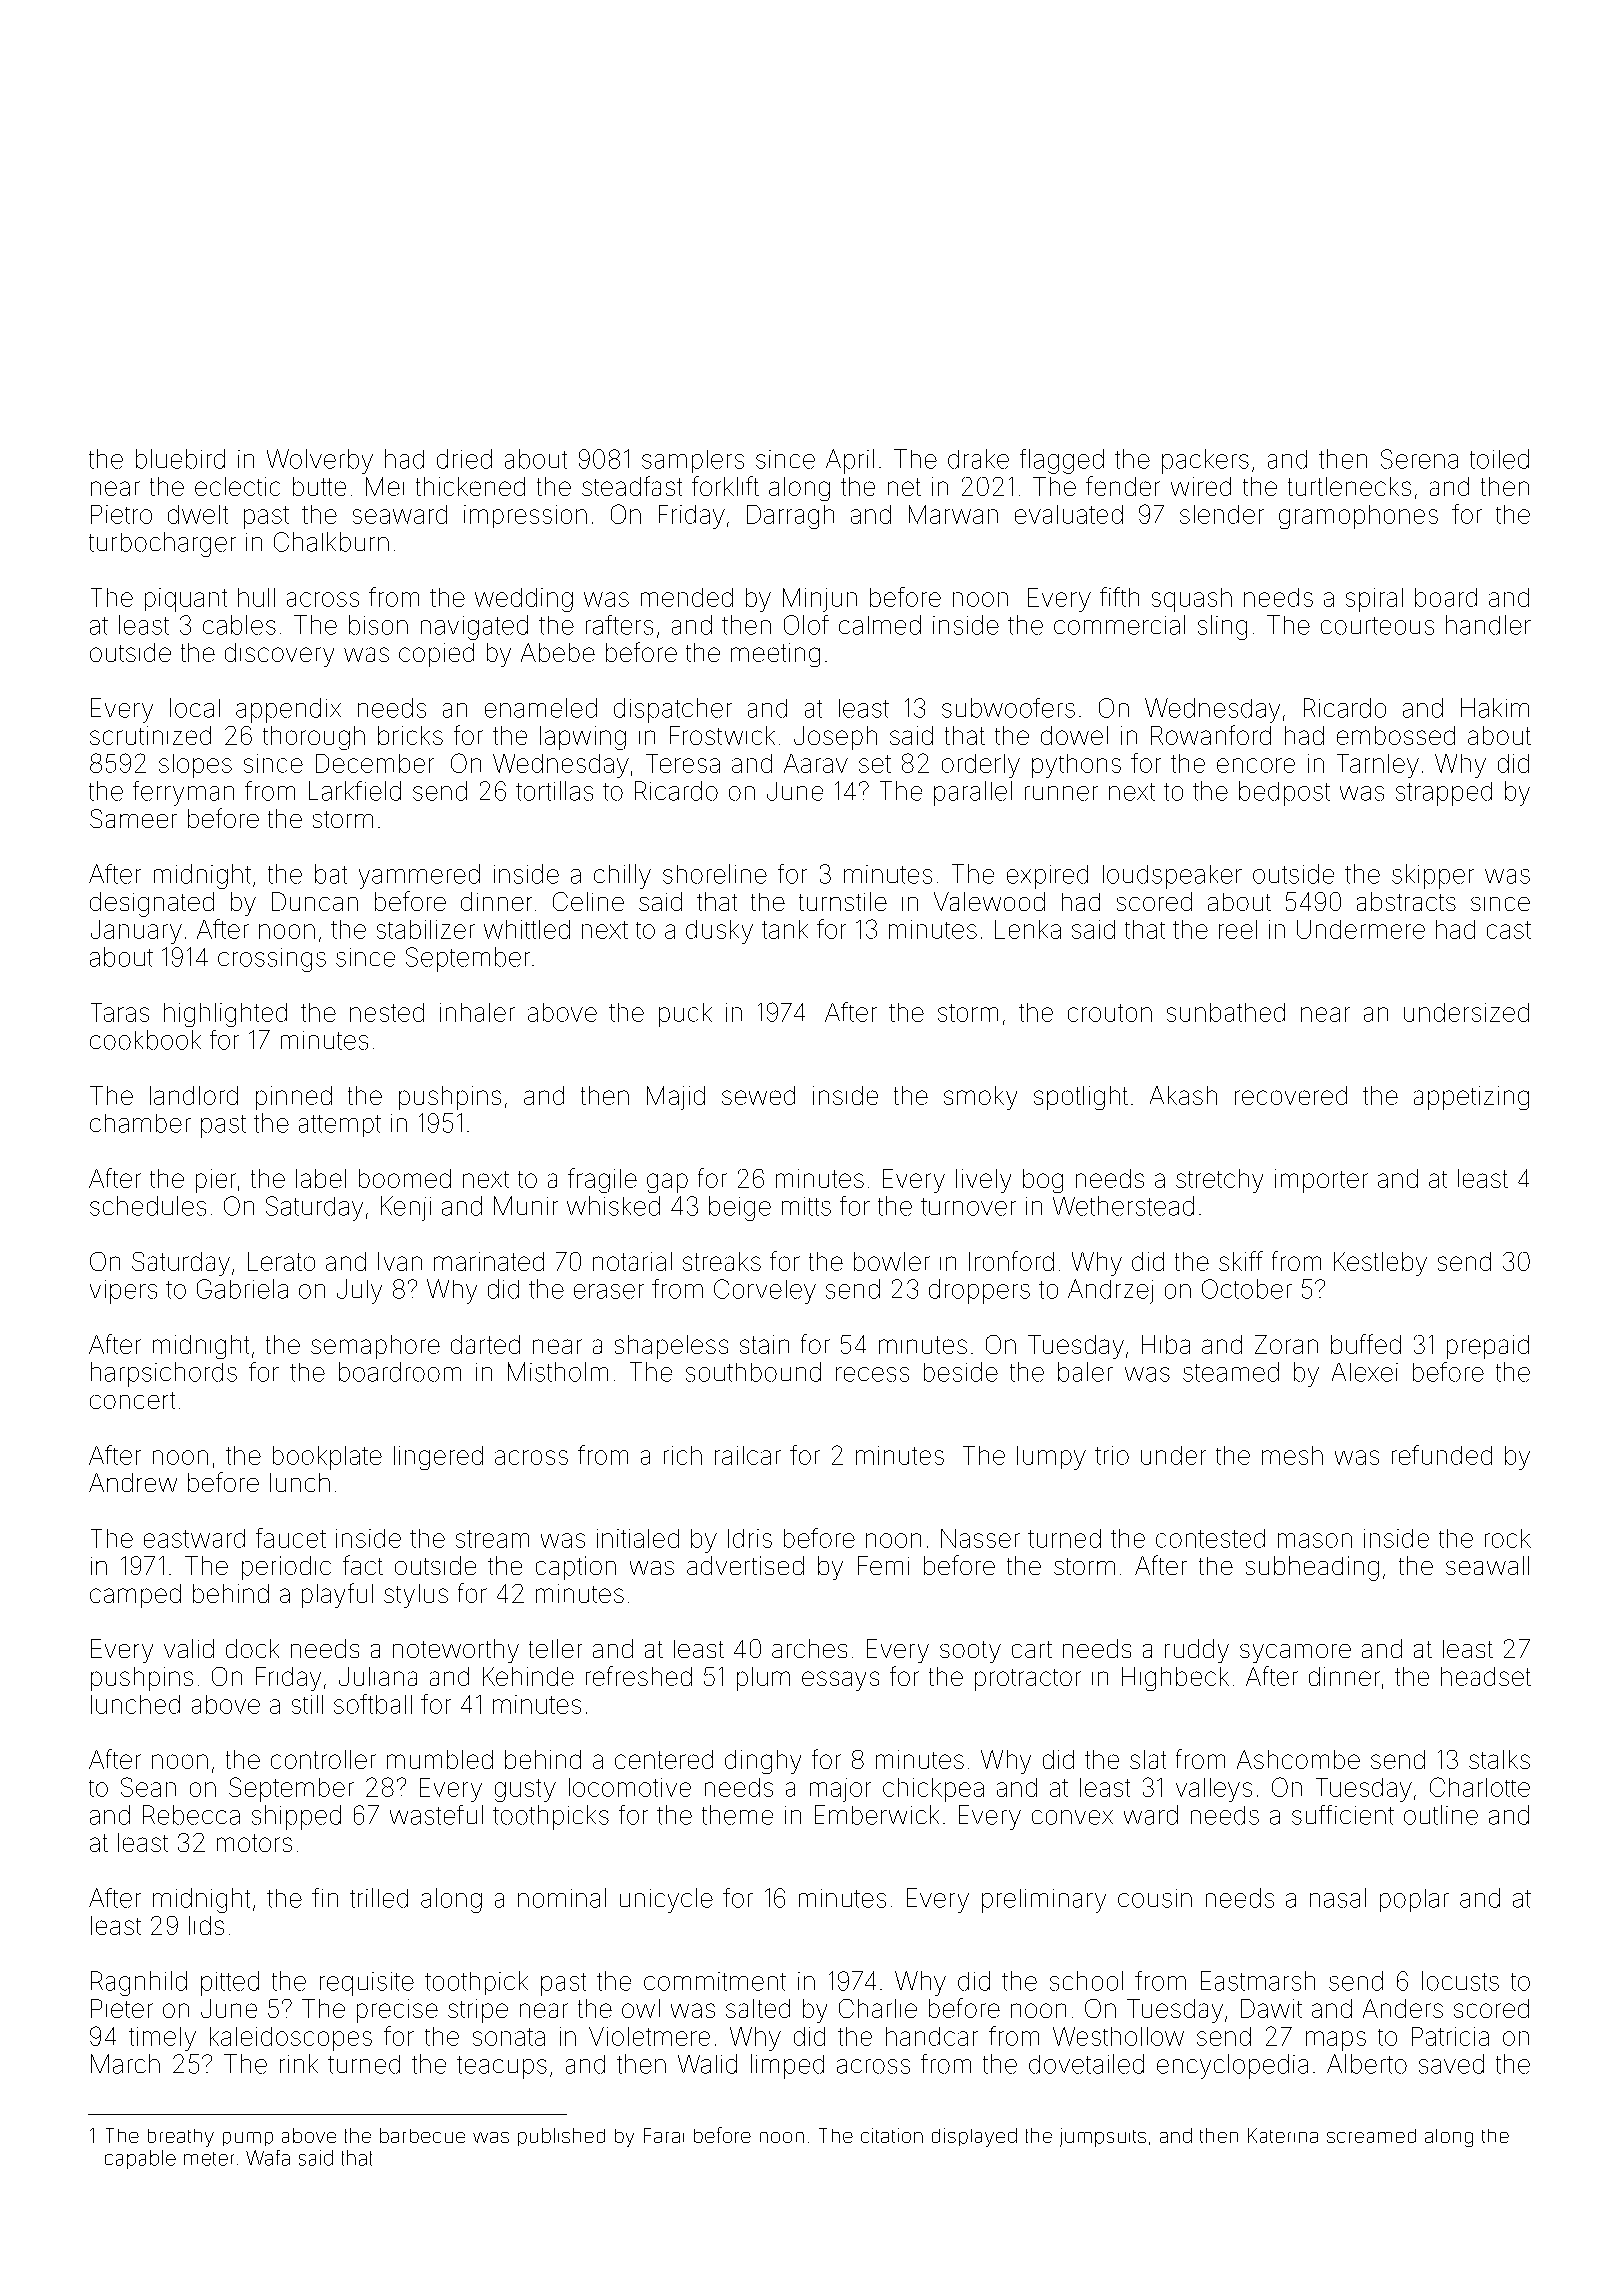 The height and width of the screenshot is (2292, 1620). I want to click on Ragnhild, so click(139, 1983).
